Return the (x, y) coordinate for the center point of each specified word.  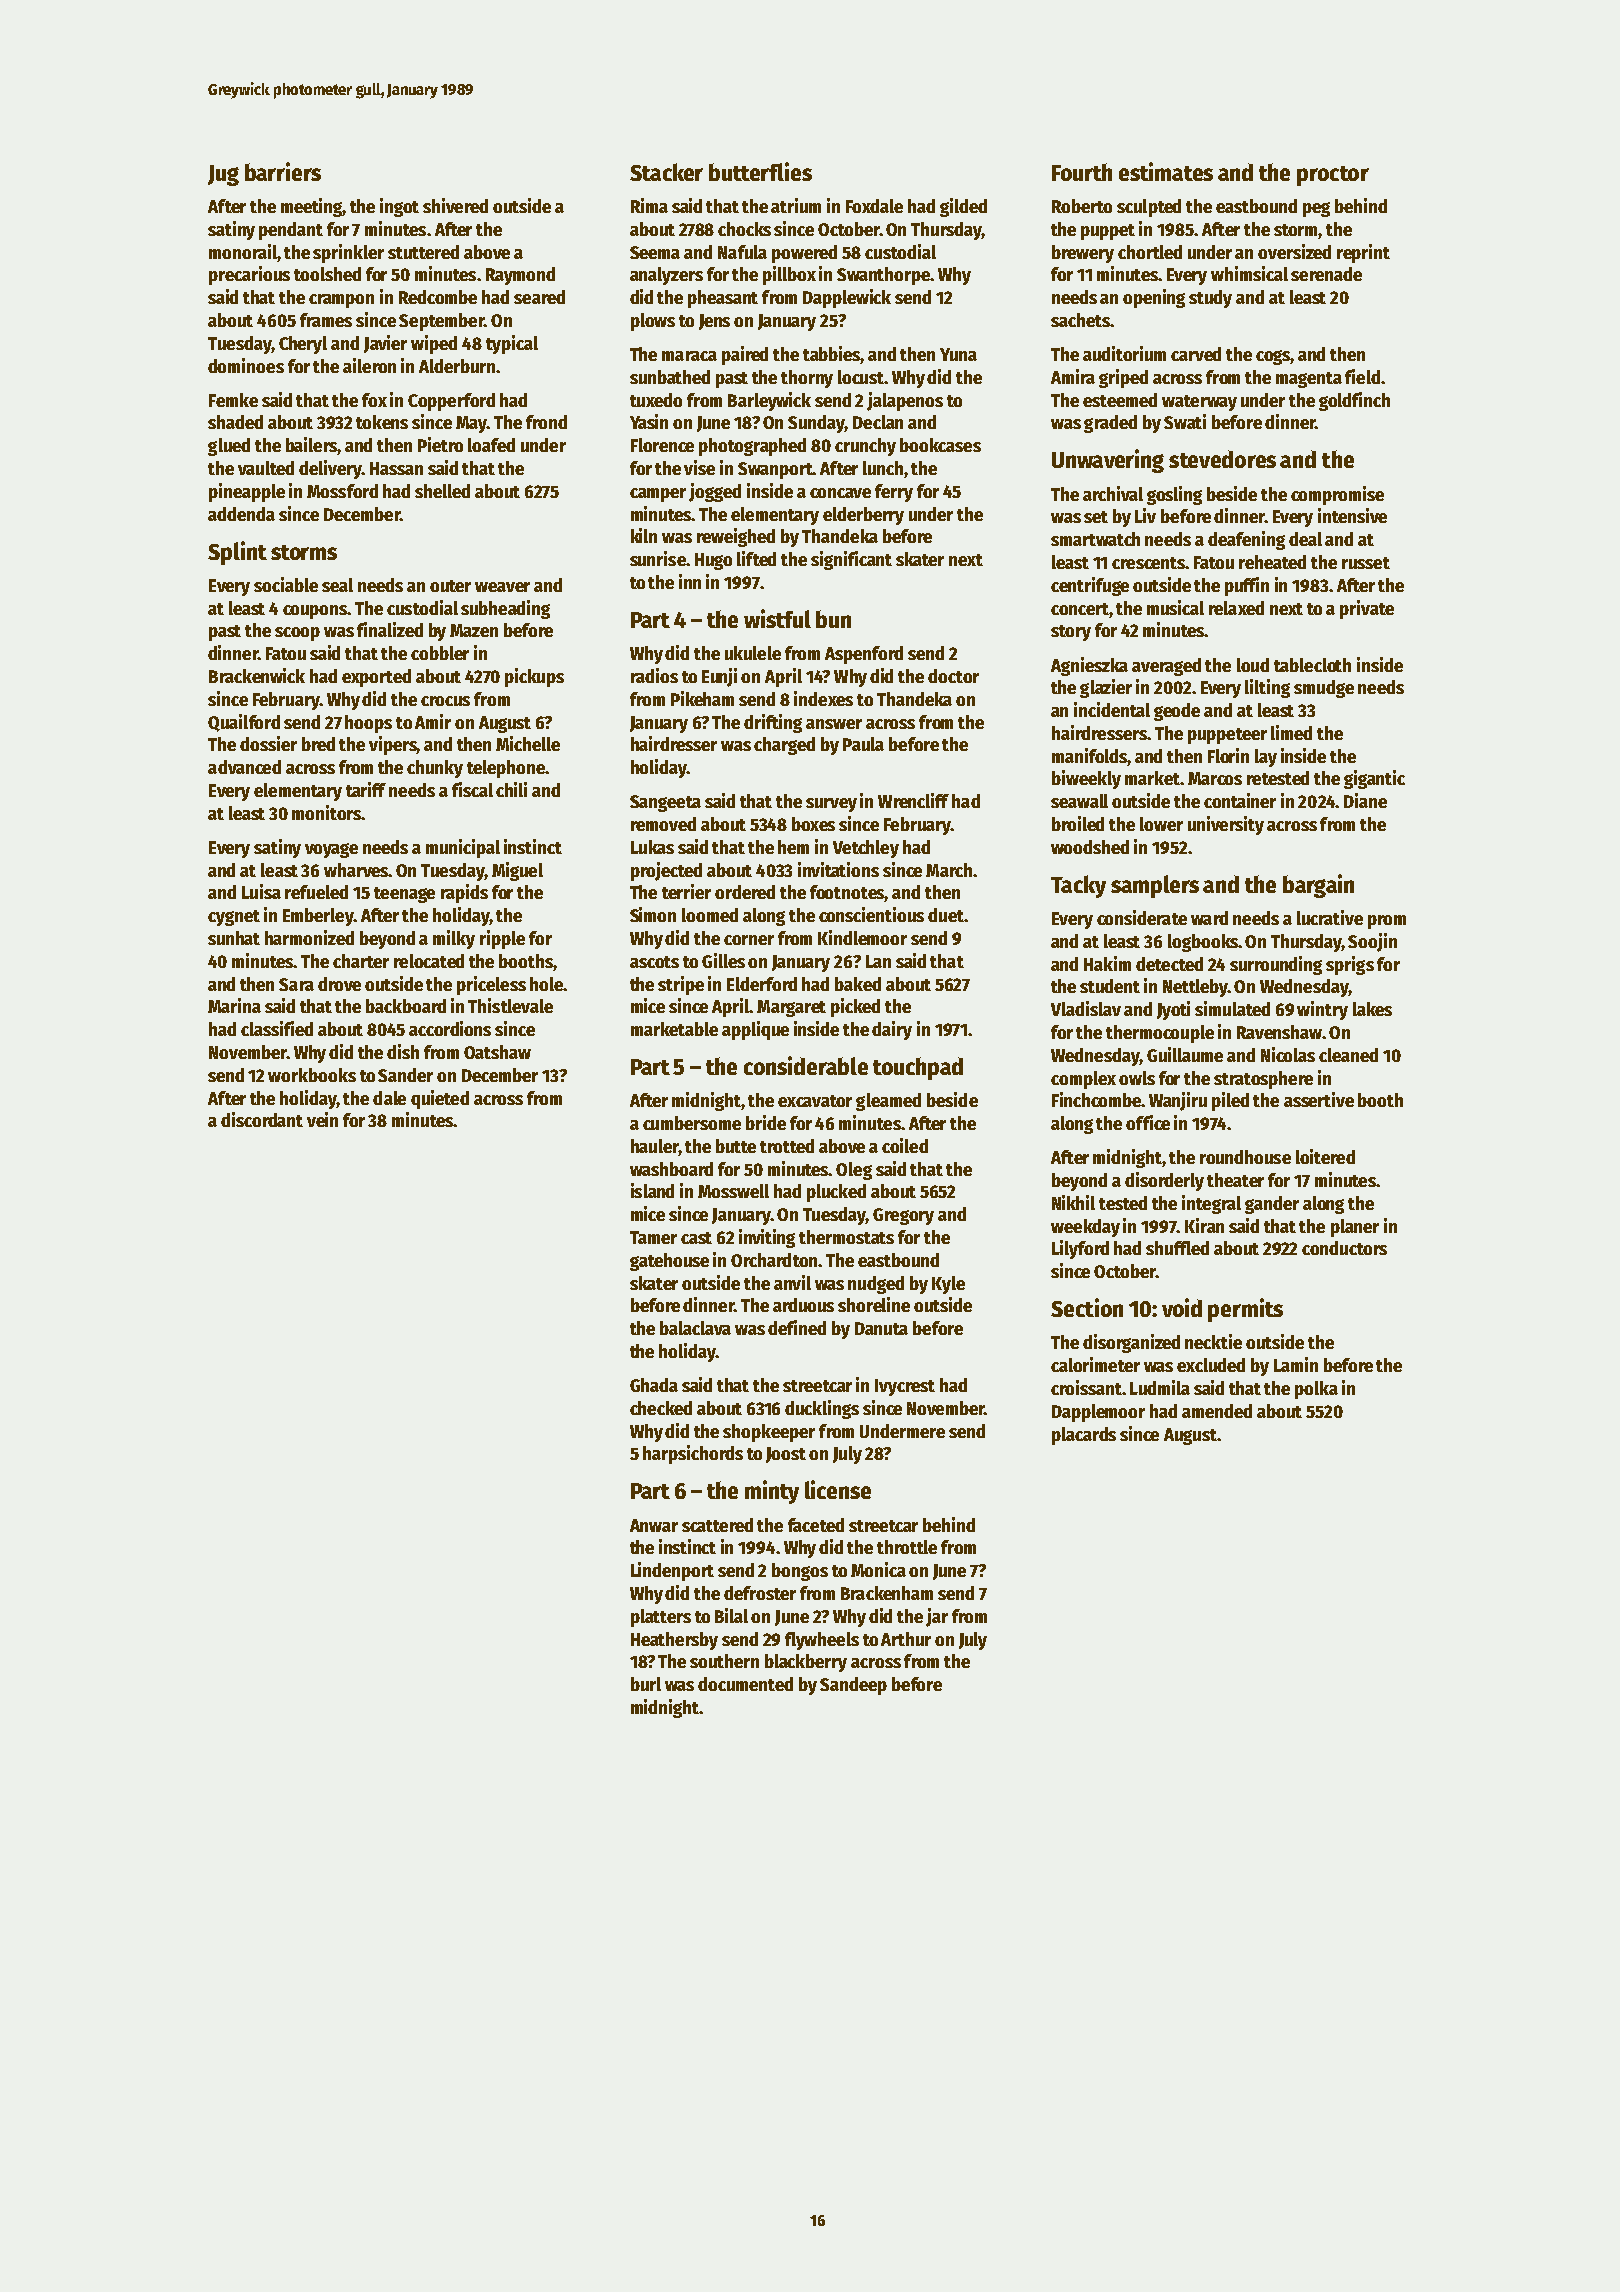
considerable (806, 1065)
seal (337, 585)
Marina (234, 1005)
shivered (455, 205)
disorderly (1164, 1181)
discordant (262, 1119)
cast (696, 1238)
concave (840, 493)
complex (1083, 1080)
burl (646, 1684)
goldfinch (1354, 401)
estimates (1166, 171)
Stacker (666, 172)
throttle (907, 1547)
